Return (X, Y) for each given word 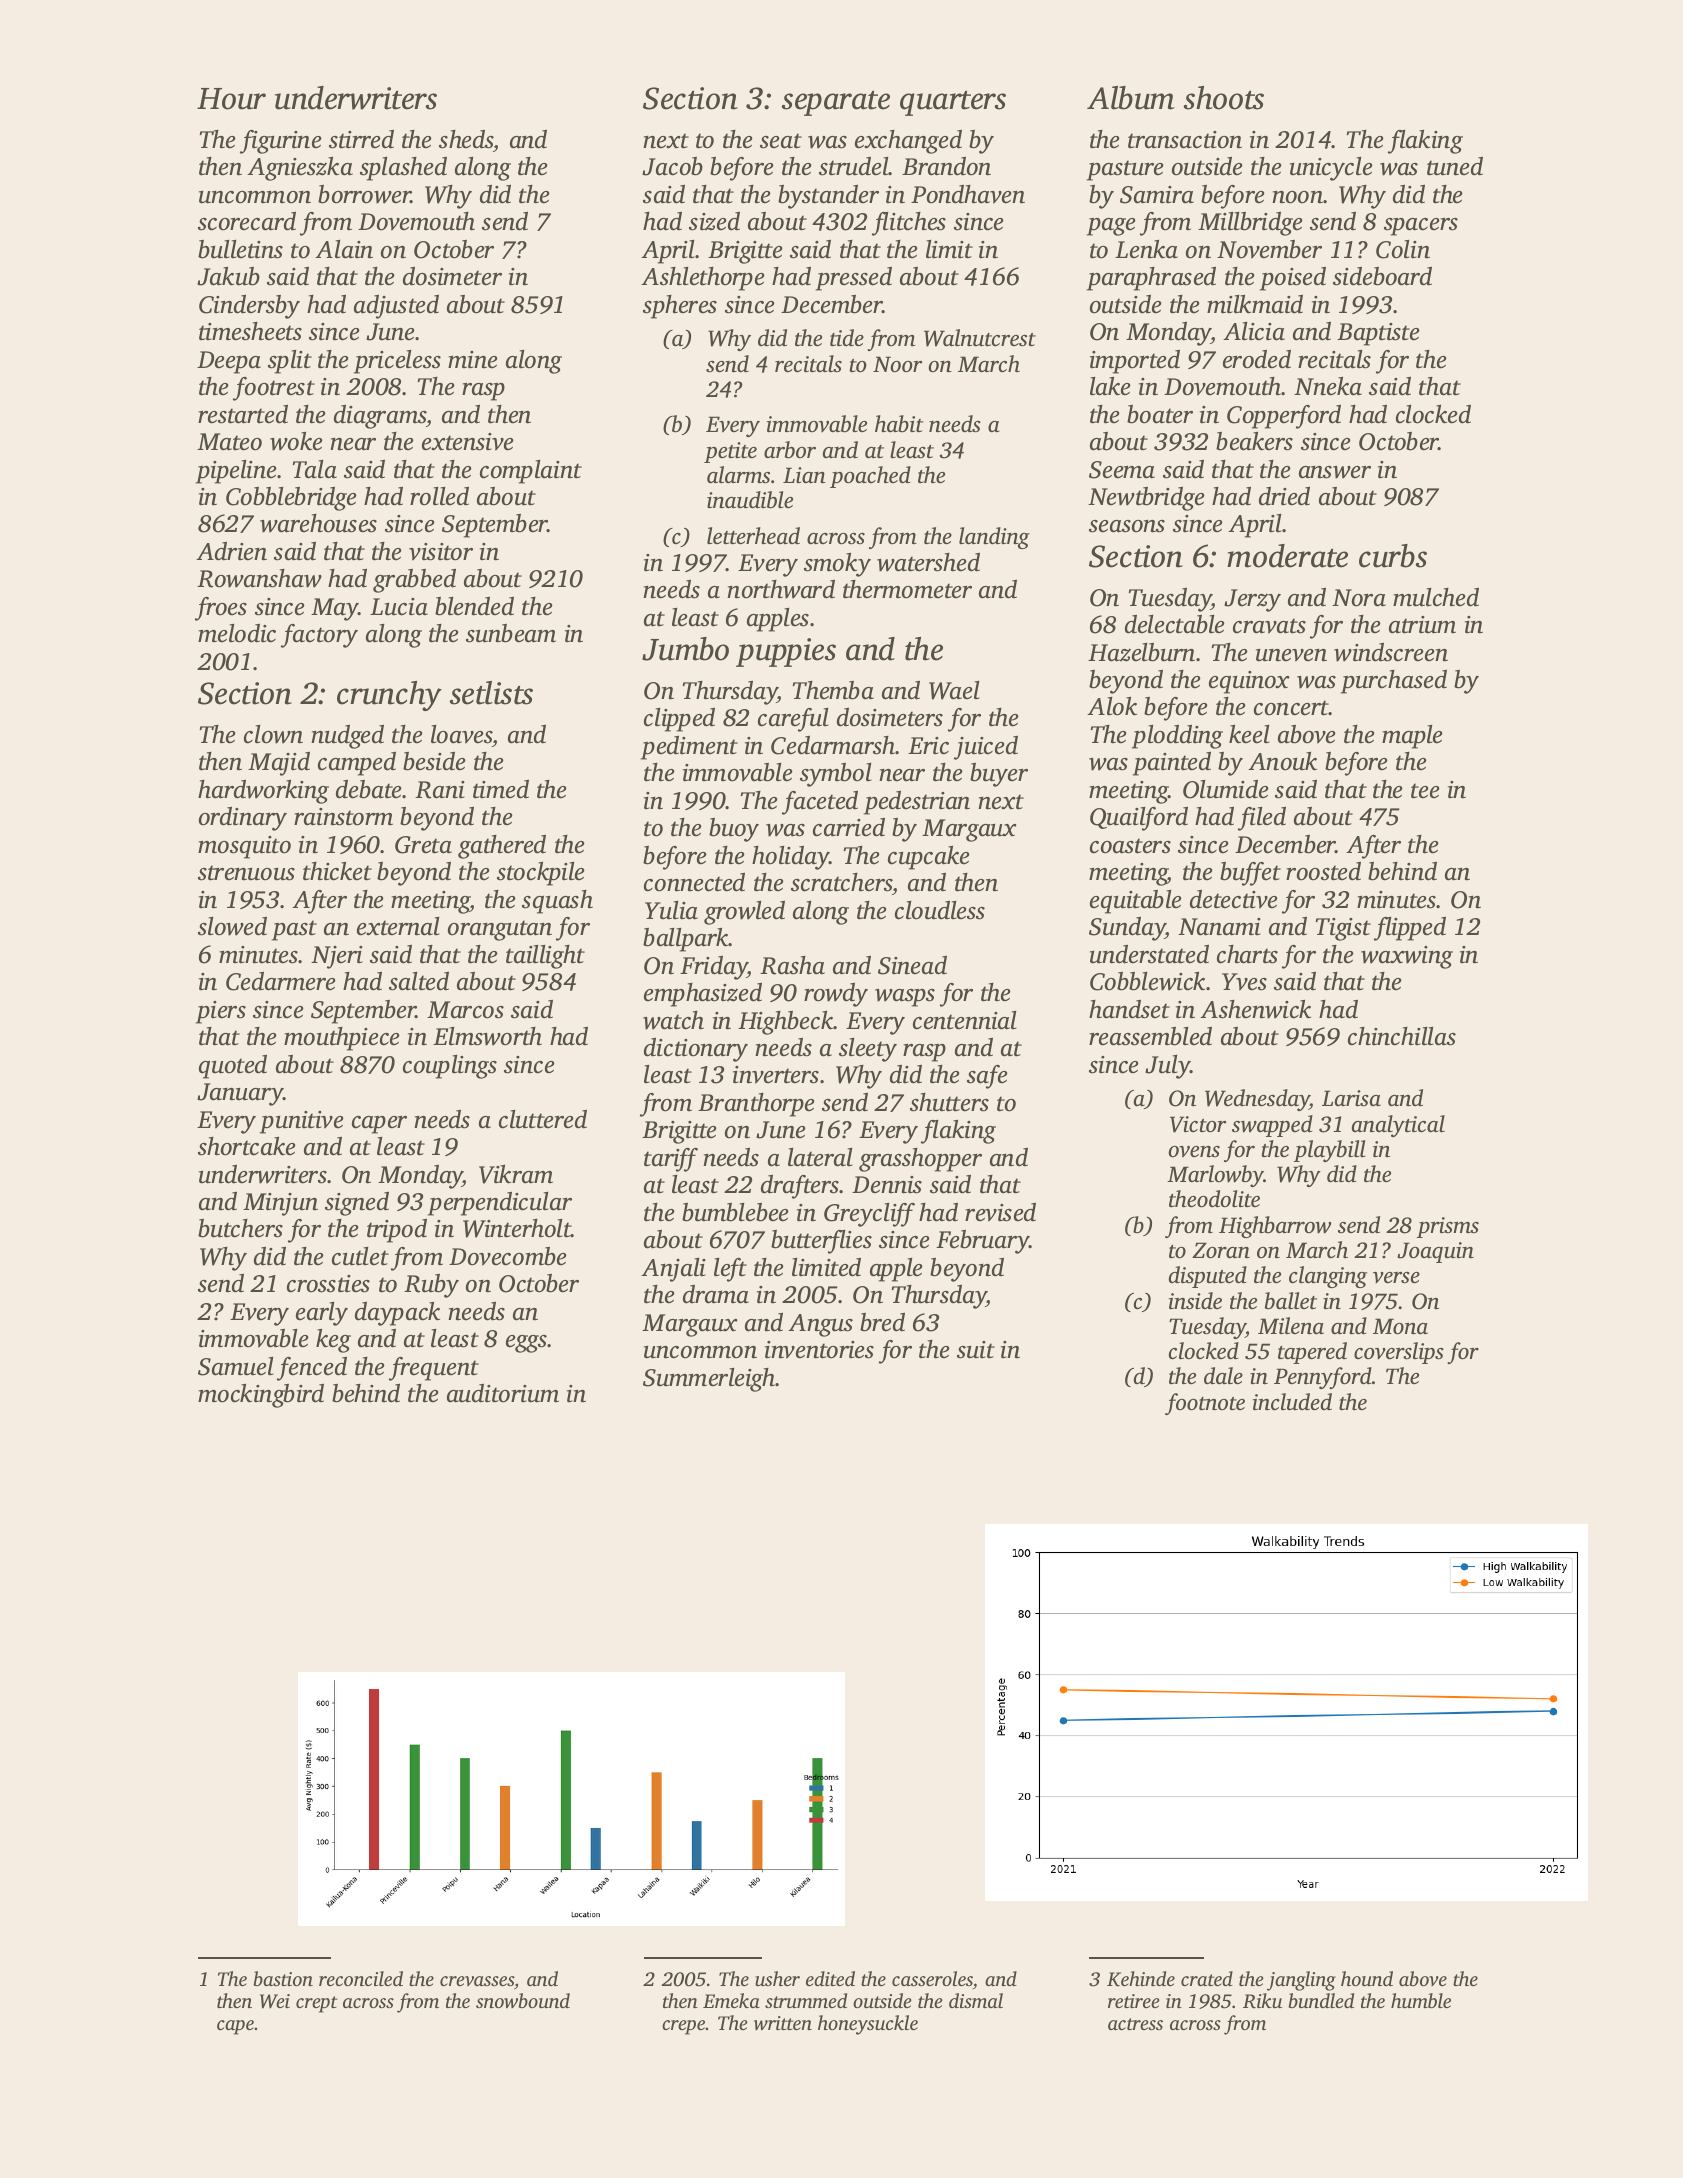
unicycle (1331, 169)
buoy (734, 830)
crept (317, 2004)
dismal (976, 2000)
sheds (466, 139)
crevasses (477, 1981)
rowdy (836, 995)
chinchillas (1402, 1036)
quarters (953, 103)
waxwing (1407, 957)
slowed (232, 926)
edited (830, 1978)
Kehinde (1141, 1979)
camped (357, 764)
